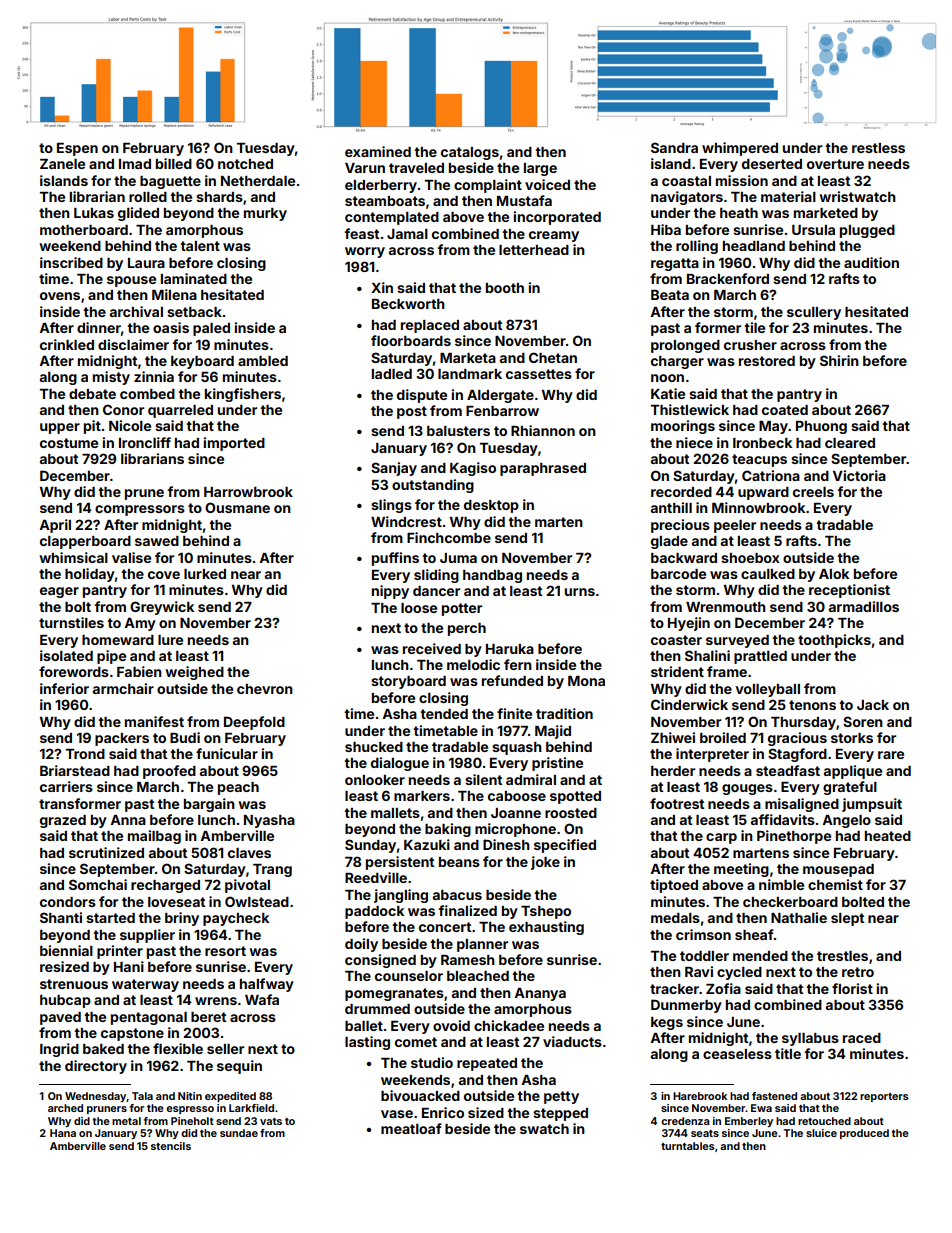 The image size is (952, 1233). Describe the element at coordinates (674, 147) in the page. I see `Sandra` at that location.
